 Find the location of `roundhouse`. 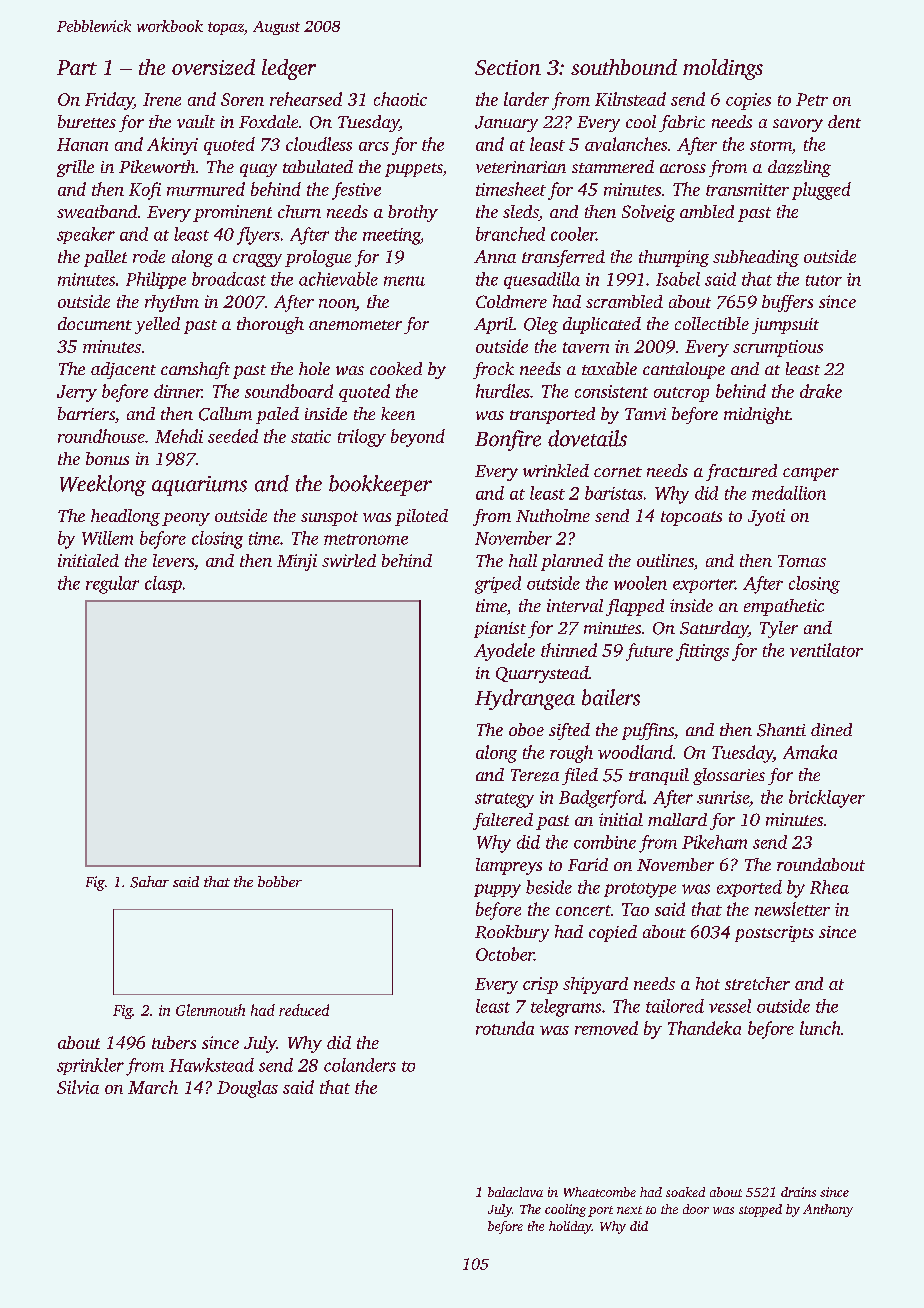

roundhouse is located at coordinates (101, 436).
